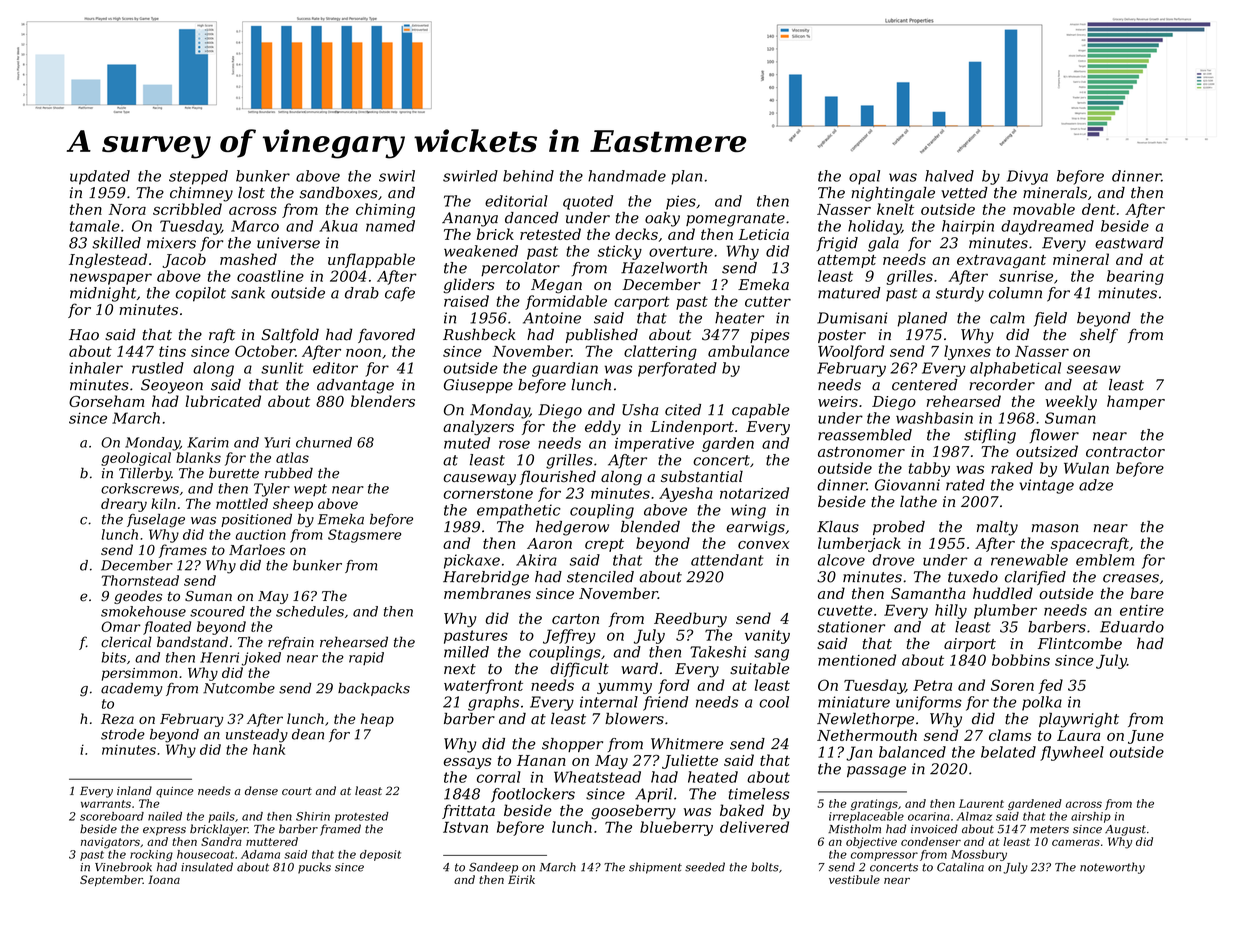 Image resolution: width=1233 pixels, height=952 pixels. What do you see at coordinates (662, 219) in the screenshot?
I see `oaky` at bounding box center [662, 219].
